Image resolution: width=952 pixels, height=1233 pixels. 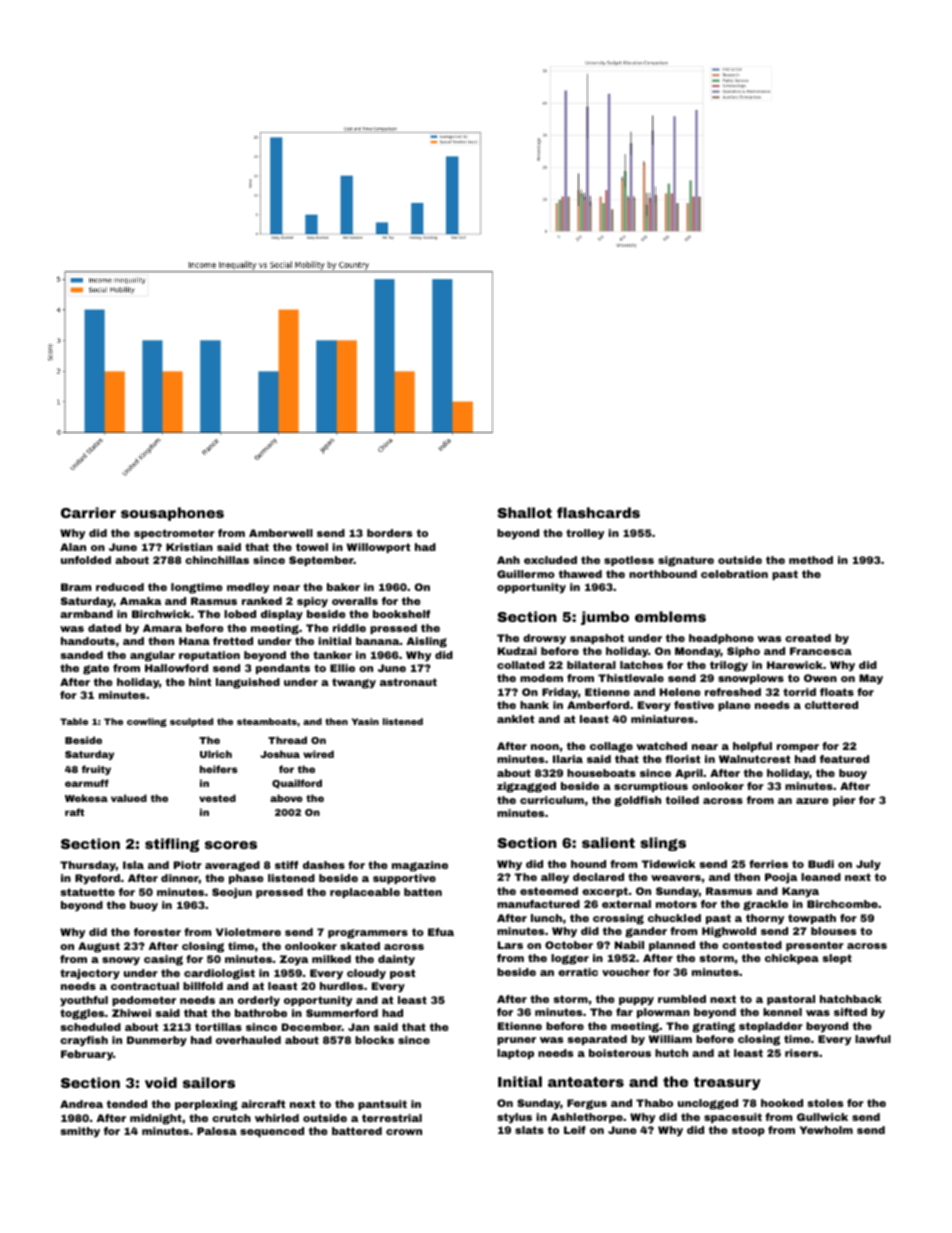 What do you see at coordinates (524, 512) in the image?
I see `Shallot` at bounding box center [524, 512].
